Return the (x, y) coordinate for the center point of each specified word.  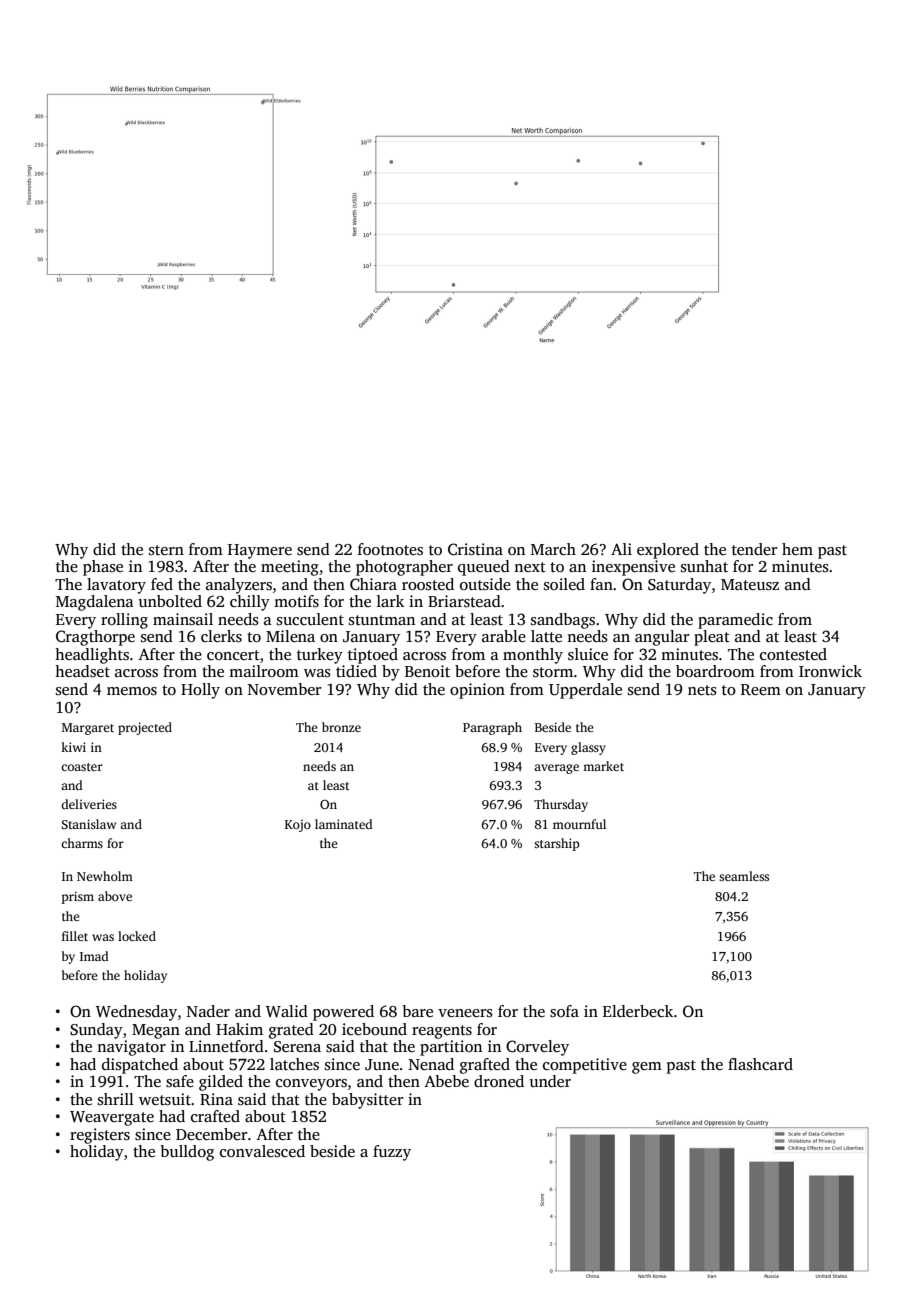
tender (754, 549)
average (556, 769)
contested (793, 654)
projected (145, 728)
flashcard (760, 1064)
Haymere (260, 551)
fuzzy (392, 1153)
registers (100, 1136)
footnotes (390, 549)
